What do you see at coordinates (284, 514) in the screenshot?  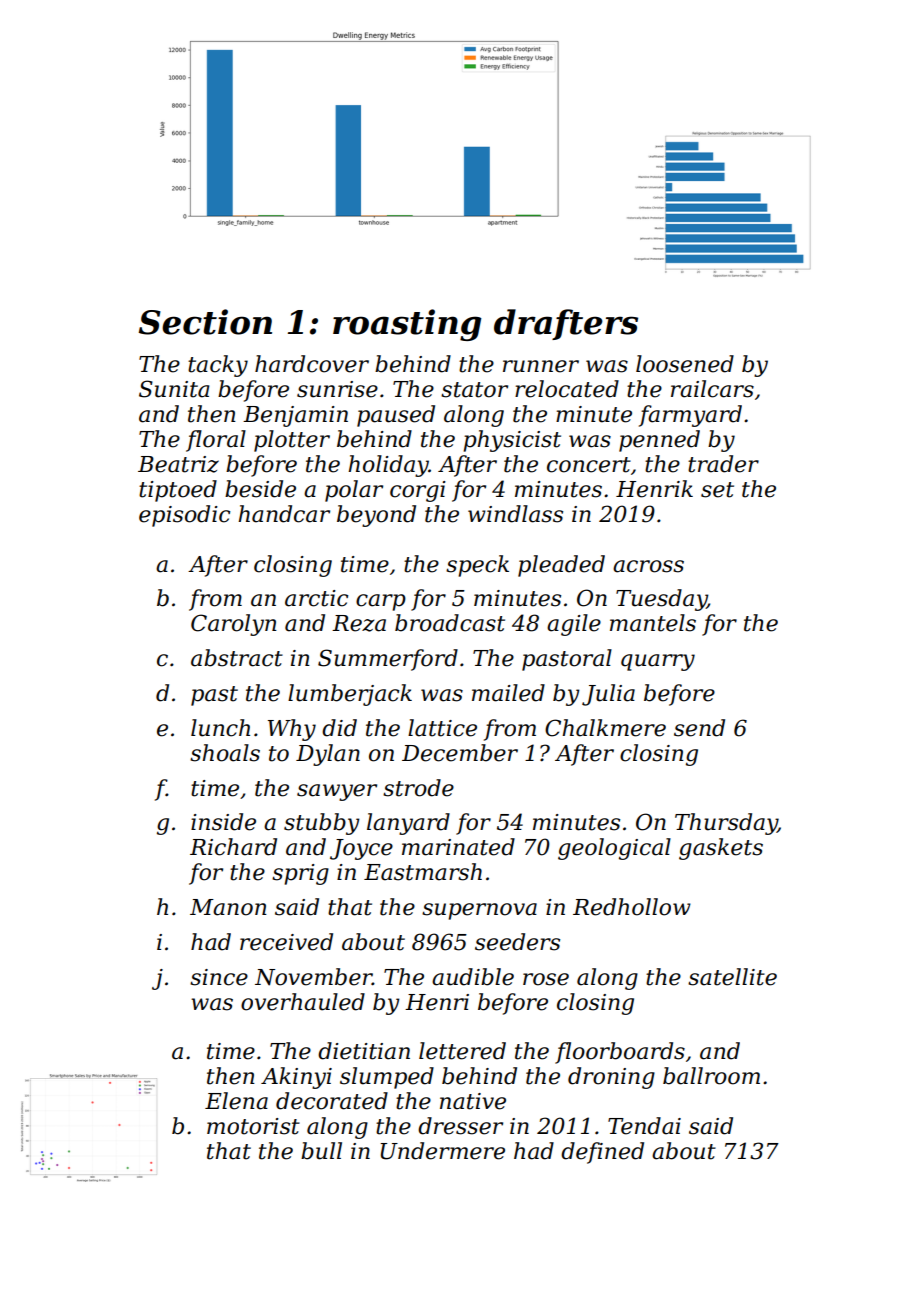 I see `handcar` at bounding box center [284, 514].
